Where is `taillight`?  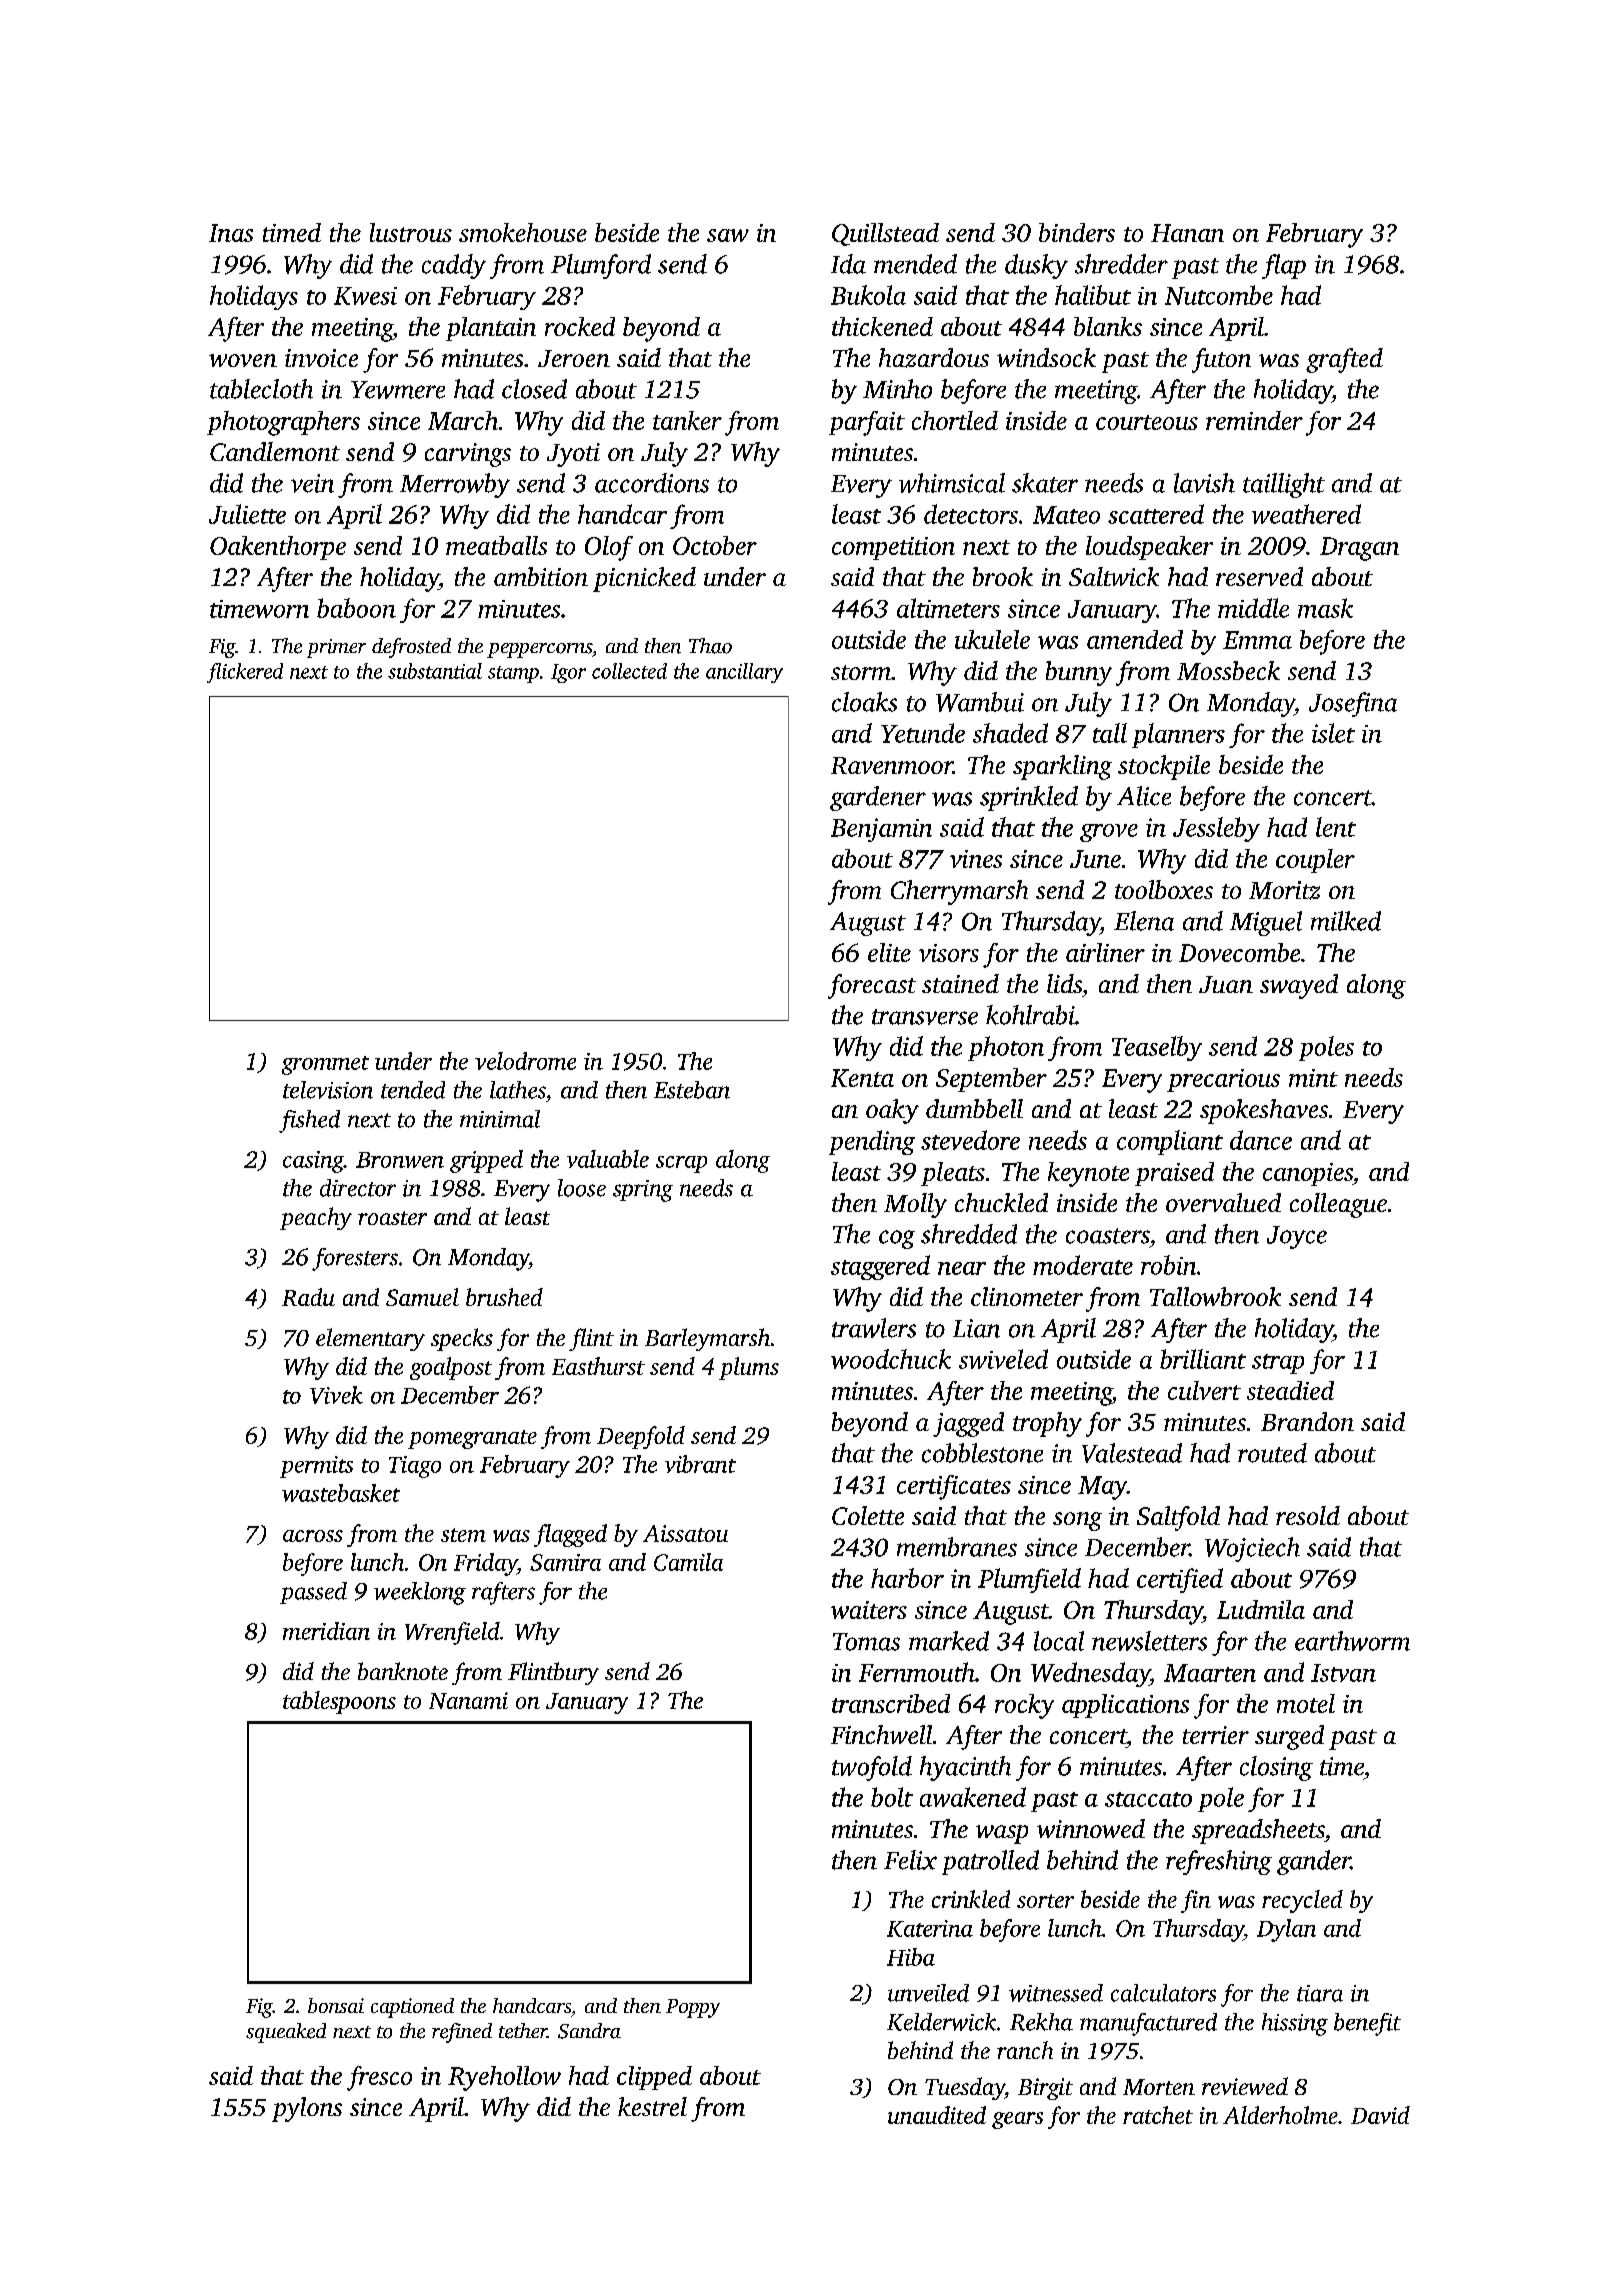
taillight is located at coordinates (1284, 485).
